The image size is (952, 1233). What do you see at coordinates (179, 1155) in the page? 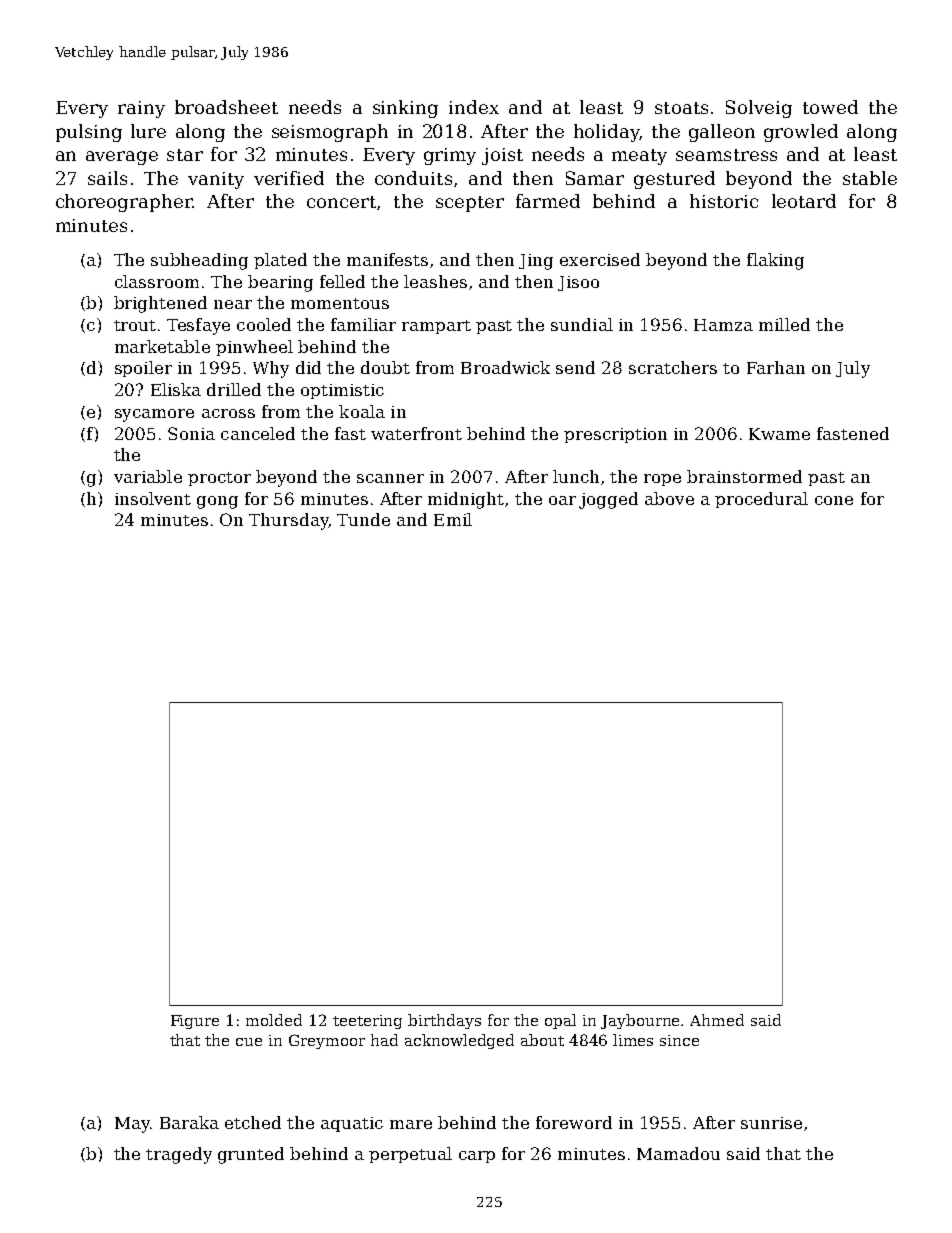
I see `tragedy` at bounding box center [179, 1155].
